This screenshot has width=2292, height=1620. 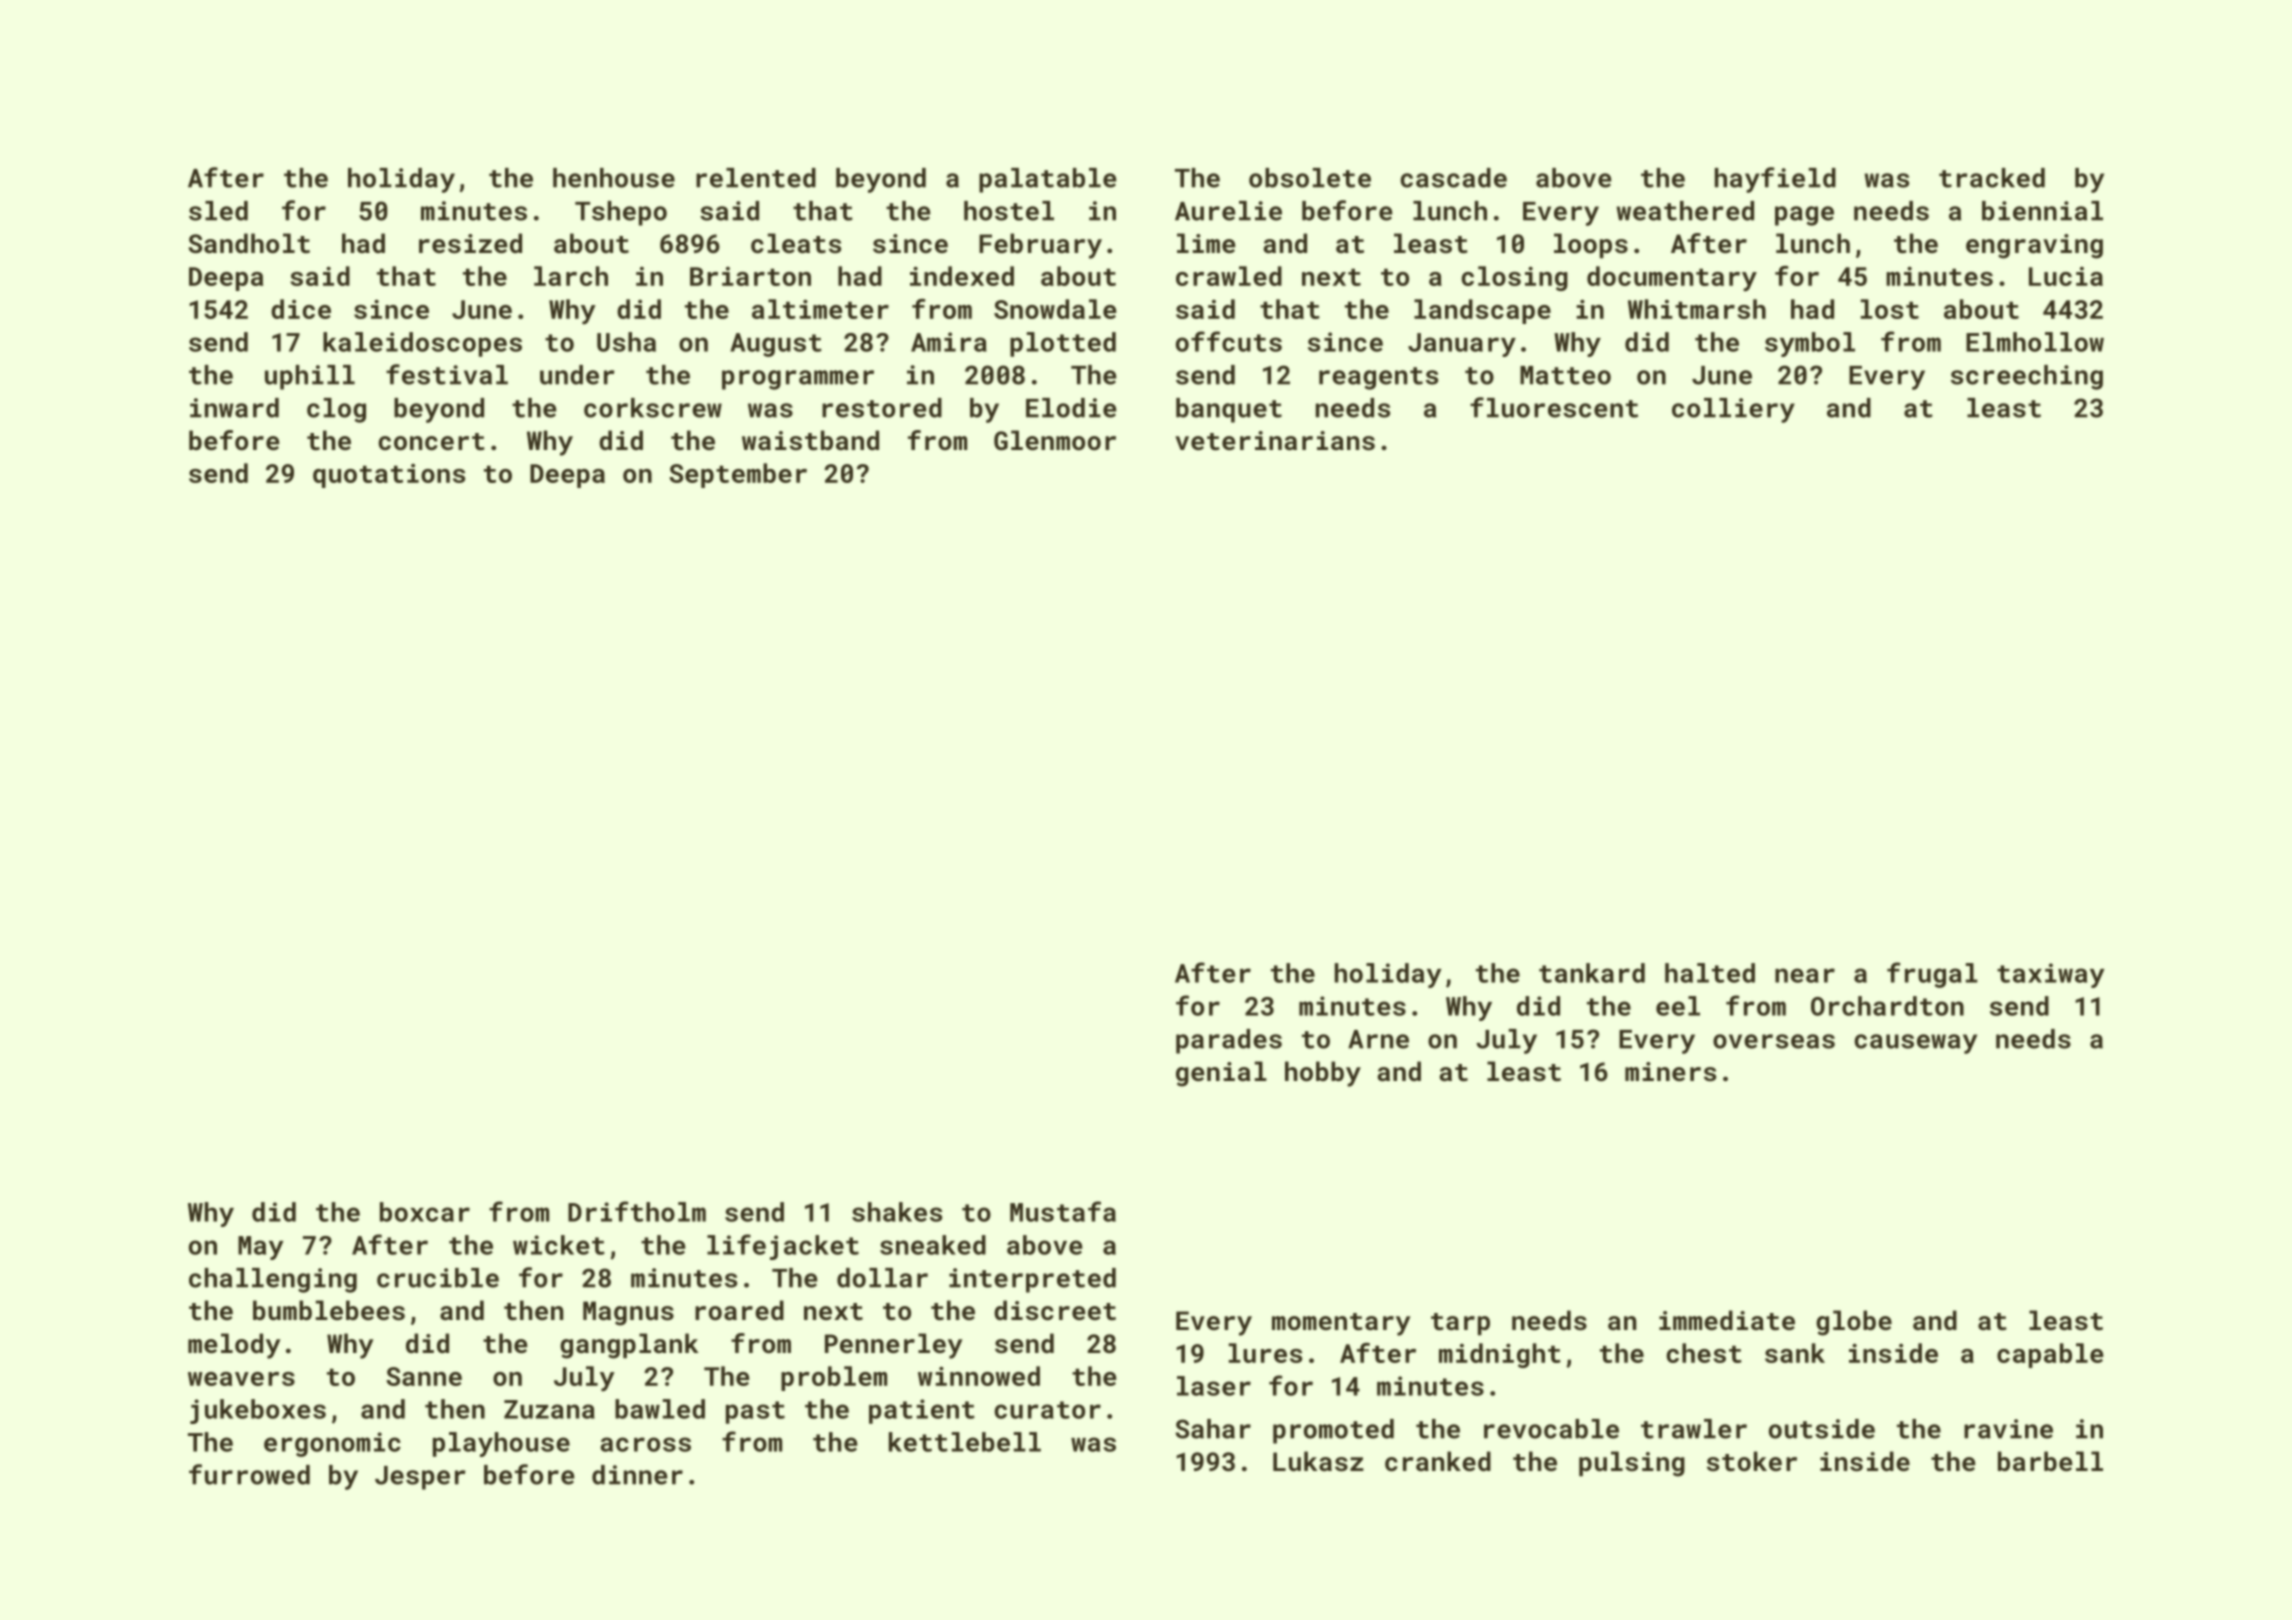 What do you see at coordinates (1229, 1041) in the screenshot?
I see `parades` at bounding box center [1229, 1041].
